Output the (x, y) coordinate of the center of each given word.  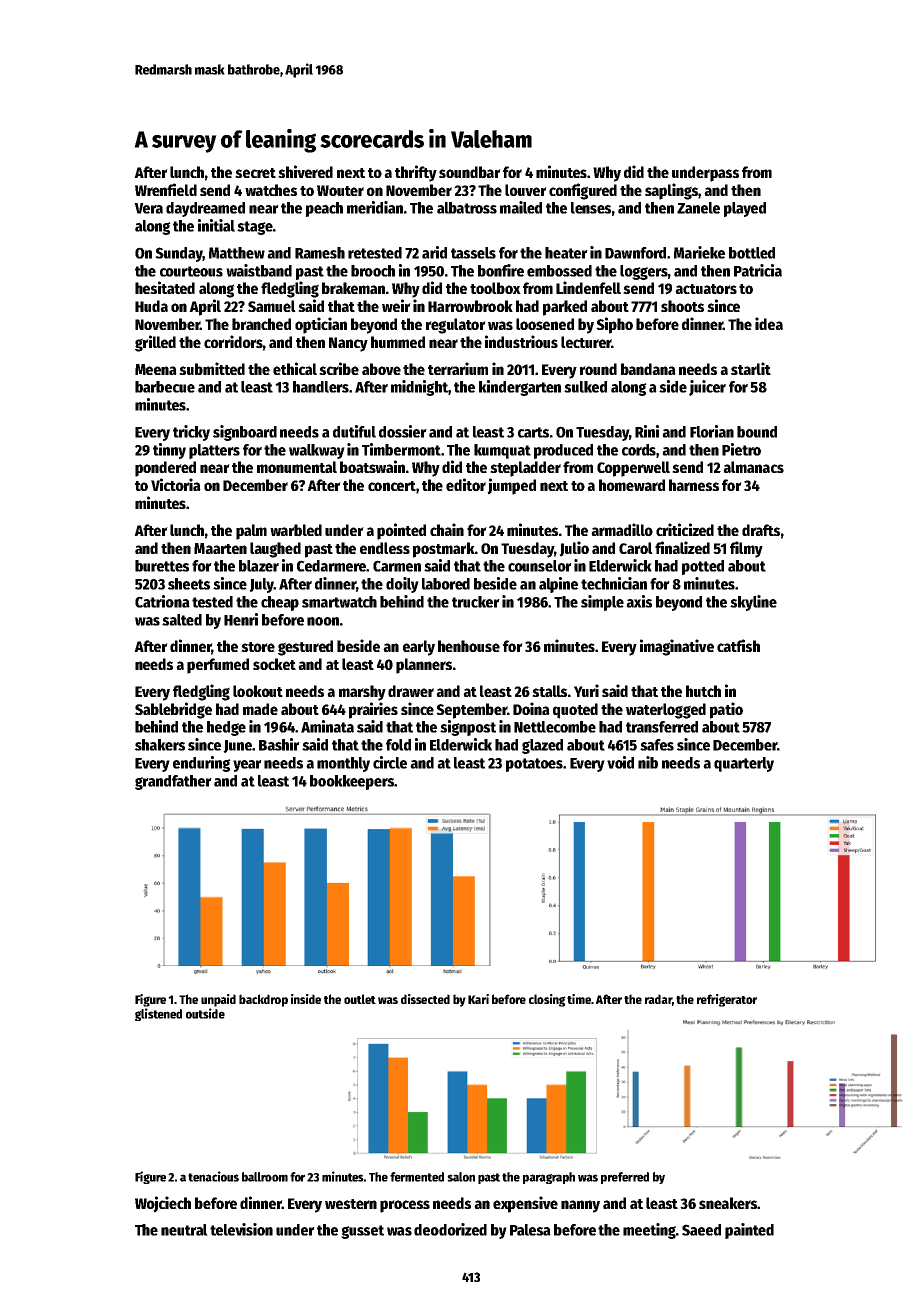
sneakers (728, 1203)
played (745, 209)
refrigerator (727, 1000)
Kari (478, 999)
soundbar (470, 172)
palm (251, 532)
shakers (160, 745)
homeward (632, 485)
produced (563, 451)
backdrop (263, 1000)
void (620, 762)
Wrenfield (166, 189)
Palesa (530, 1230)
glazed (542, 746)
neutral (184, 1230)
